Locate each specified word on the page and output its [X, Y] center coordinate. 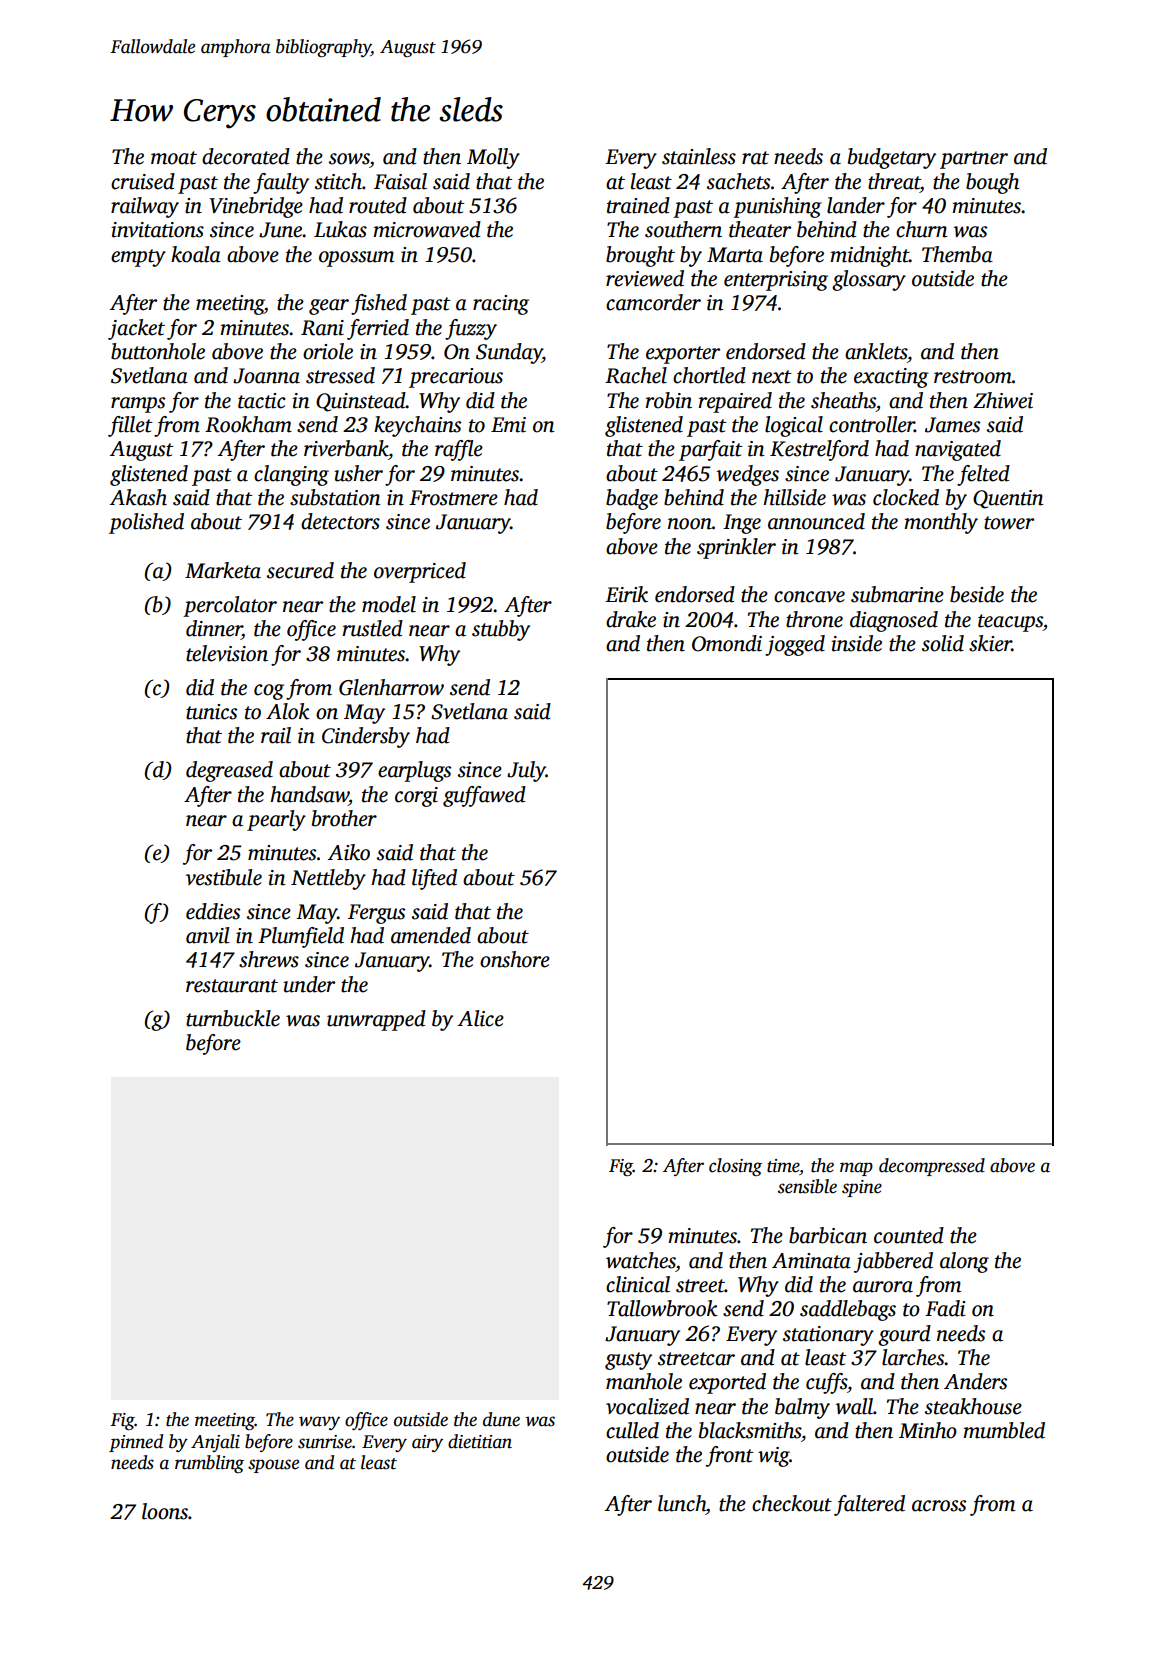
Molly [493, 158]
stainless [699, 156]
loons [165, 1511]
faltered [869, 1505]
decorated [246, 156]
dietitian [480, 1441]
